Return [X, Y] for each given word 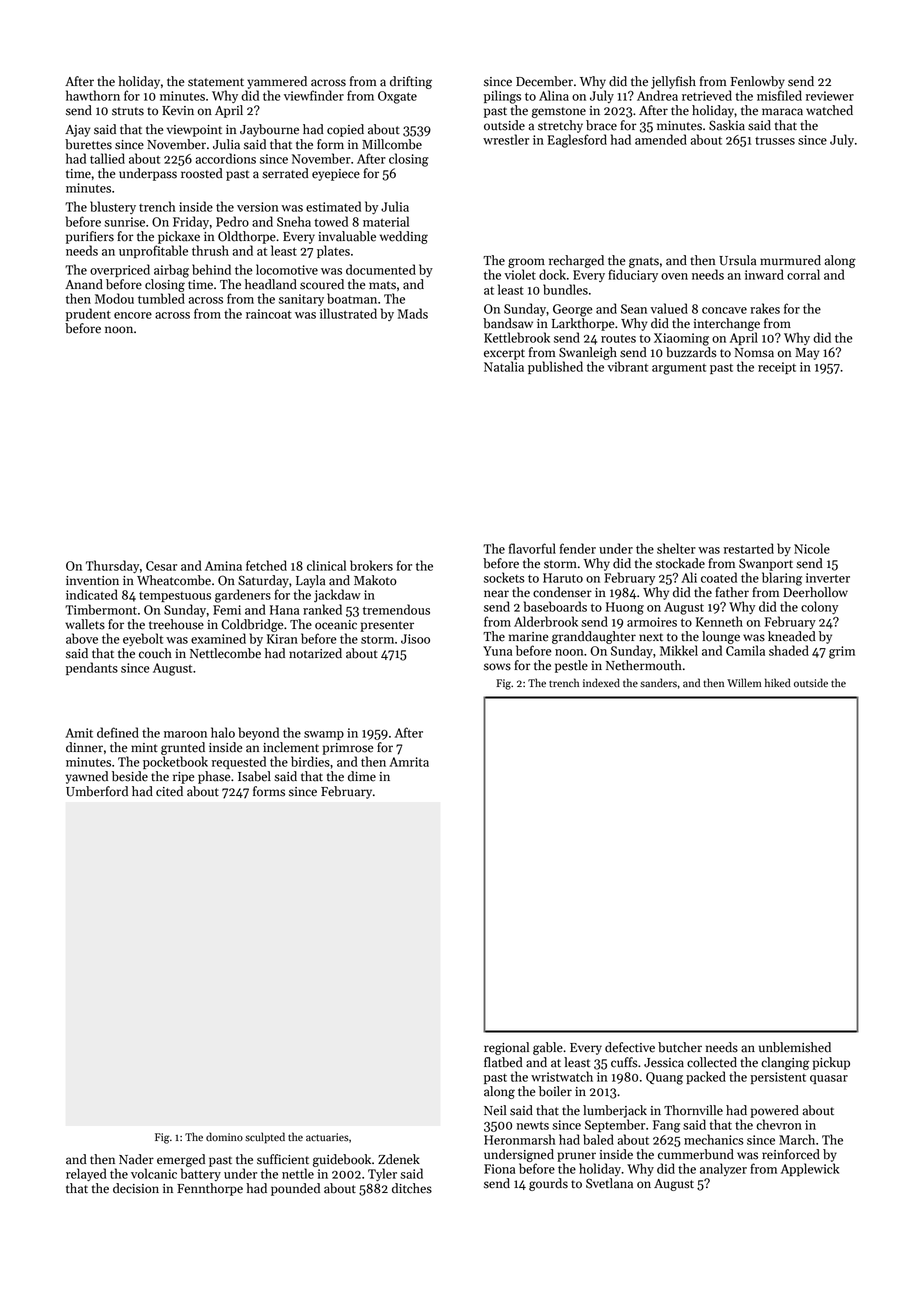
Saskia [727, 125]
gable [548, 1048]
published [555, 367]
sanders [658, 683]
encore [133, 315]
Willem [744, 682]
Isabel [254, 776]
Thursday [112, 566]
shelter [676, 548]
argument [679, 369]
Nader [136, 1159]
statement [216, 82]
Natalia [504, 366]
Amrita [409, 762]
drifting [411, 82]
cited [169, 791]
